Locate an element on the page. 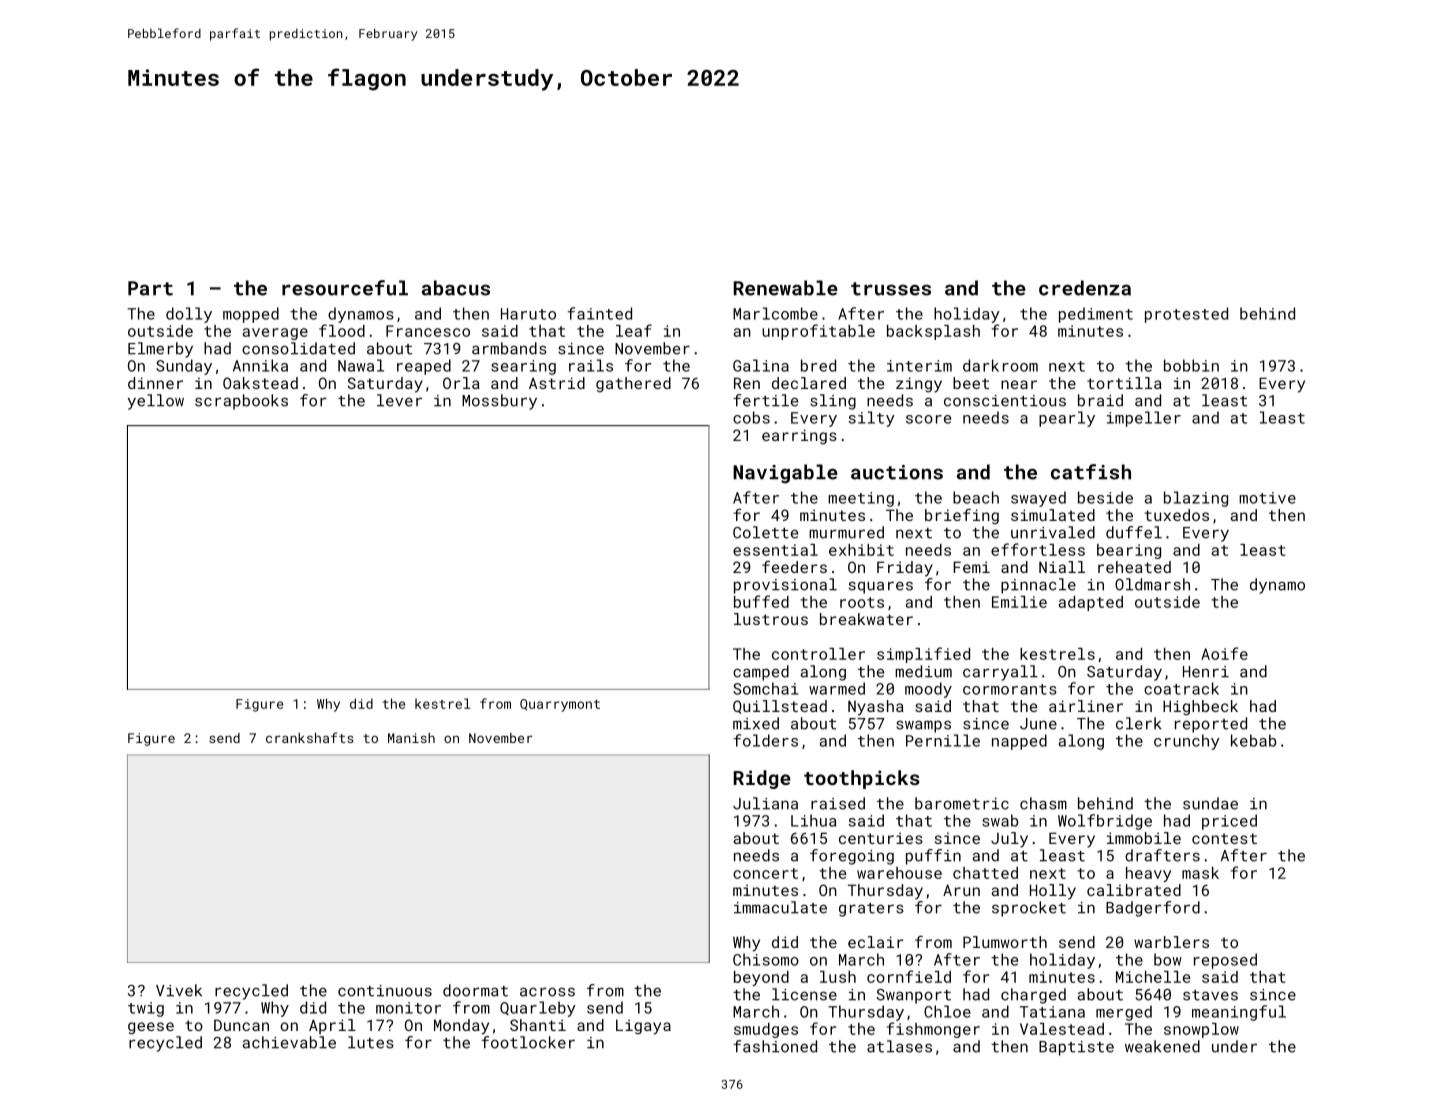 This page has height=1114, width=1442. monitor is located at coordinates (408, 1008).
